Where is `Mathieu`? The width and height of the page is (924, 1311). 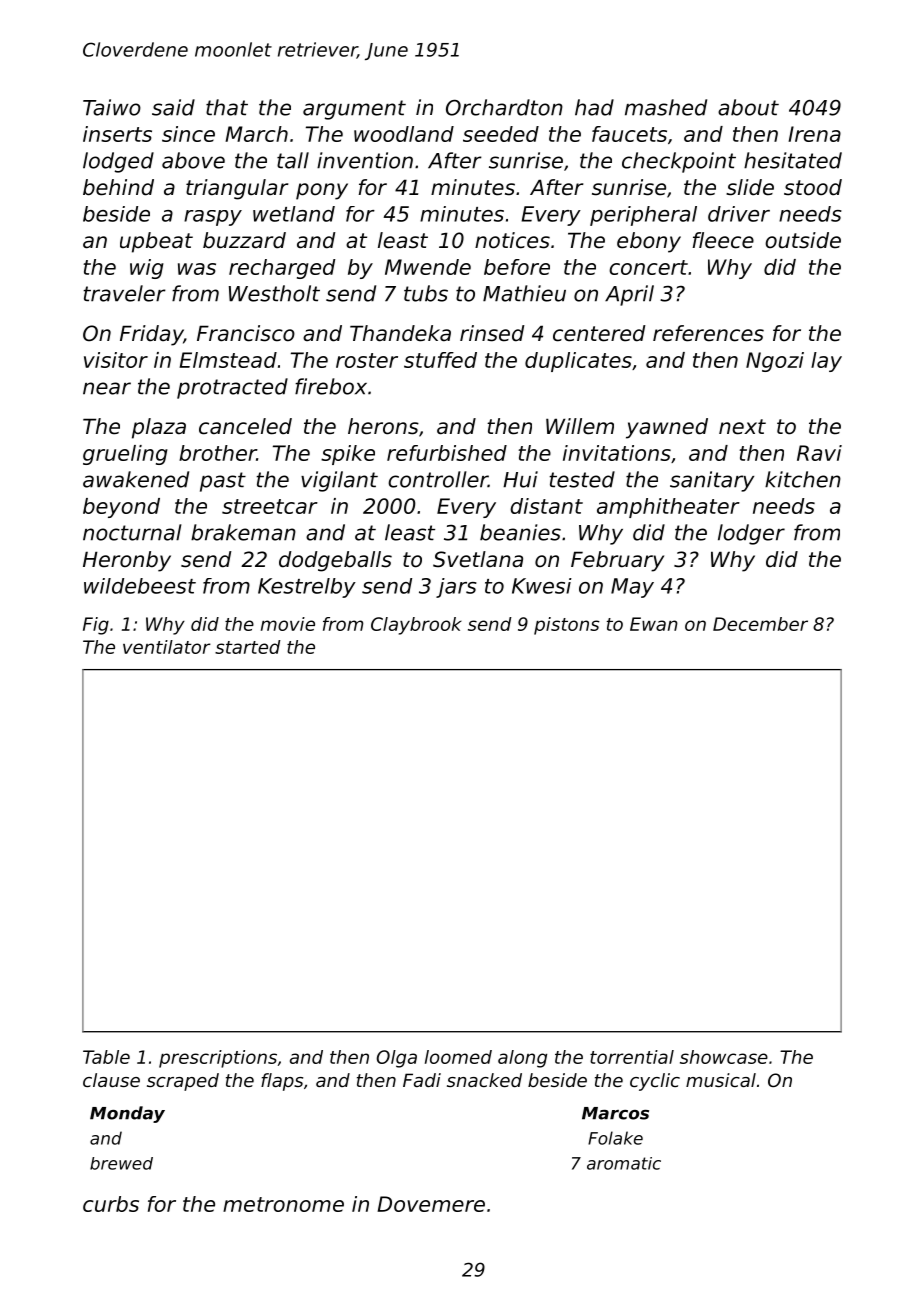
Mathieu is located at coordinates (524, 293).
